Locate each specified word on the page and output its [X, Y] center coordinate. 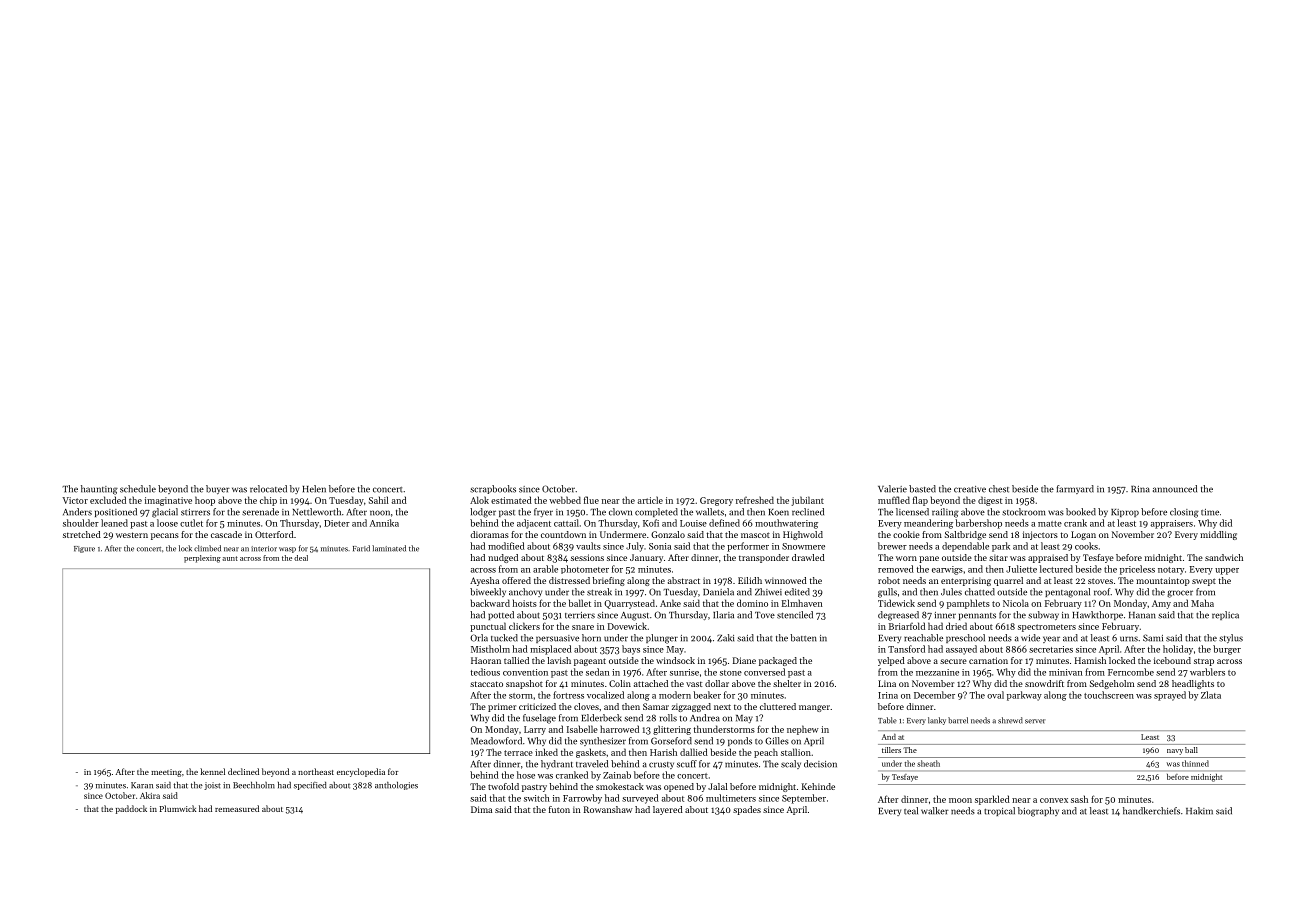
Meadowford [496, 741]
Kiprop [1125, 513]
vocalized [605, 695]
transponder [764, 558]
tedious [485, 672]
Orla [479, 638]
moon [960, 800]
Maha [1202, 603]
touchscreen [1109, 695]
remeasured [237, 808]
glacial [165, 513]
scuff [687, 764]
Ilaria [723, 615]
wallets [710, 512]
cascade [226, 534]
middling [1218, 535]
